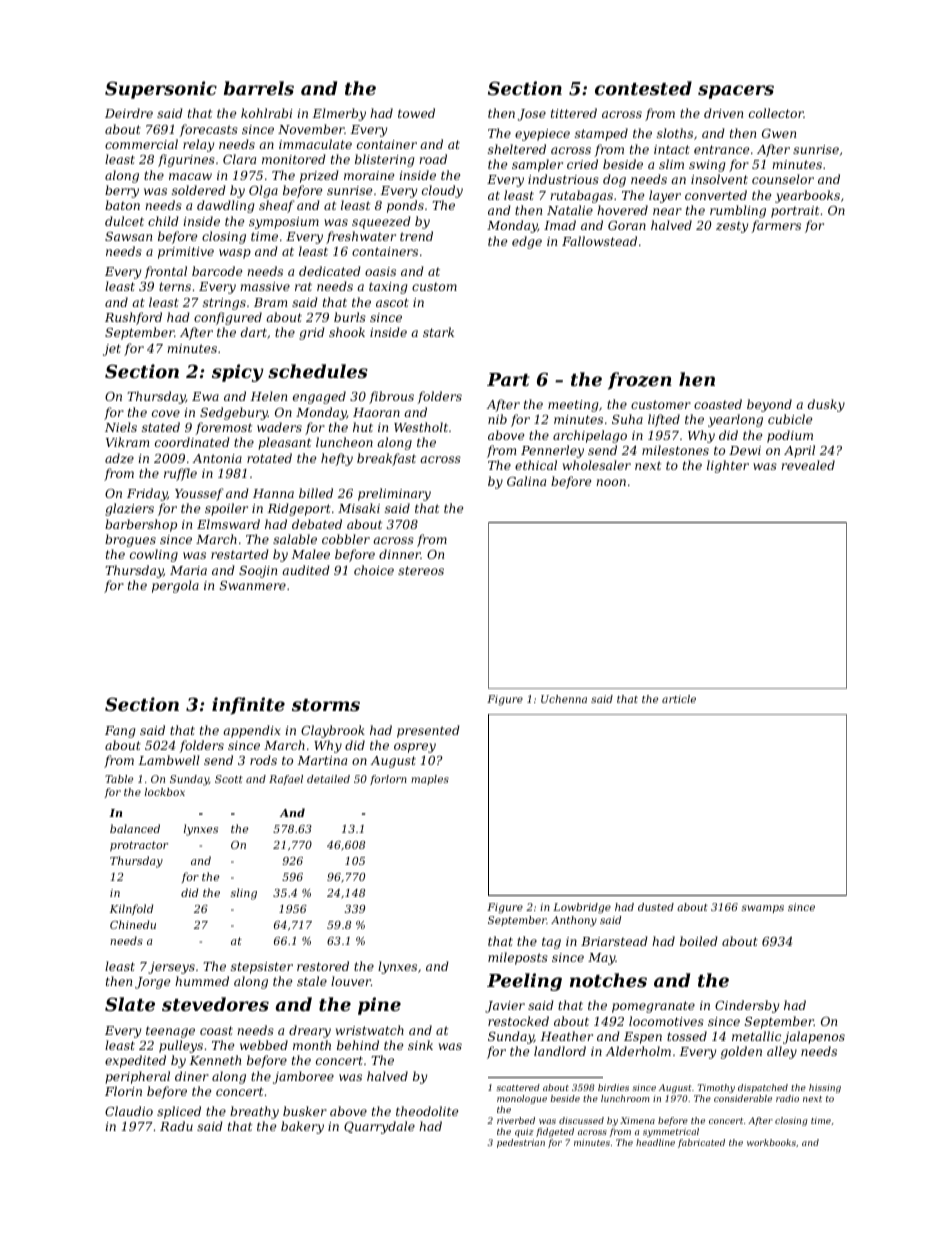 This document has width=952, height=1233. Describe the element at coordinates (716, 1088) in the document. I see `Timothy` at that location.
